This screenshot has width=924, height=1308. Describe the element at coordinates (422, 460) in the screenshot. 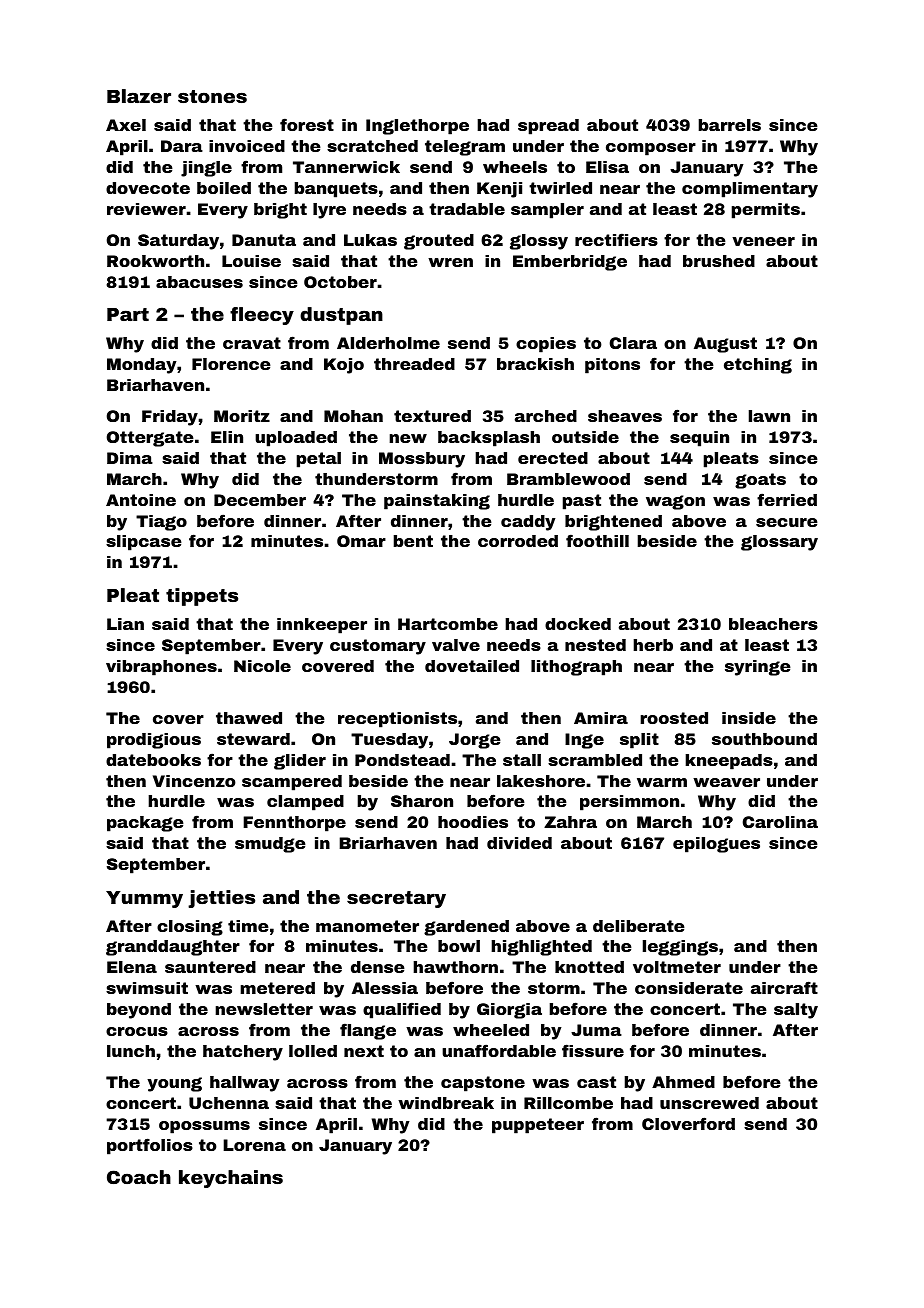

I see `Mossbury` at that location.
